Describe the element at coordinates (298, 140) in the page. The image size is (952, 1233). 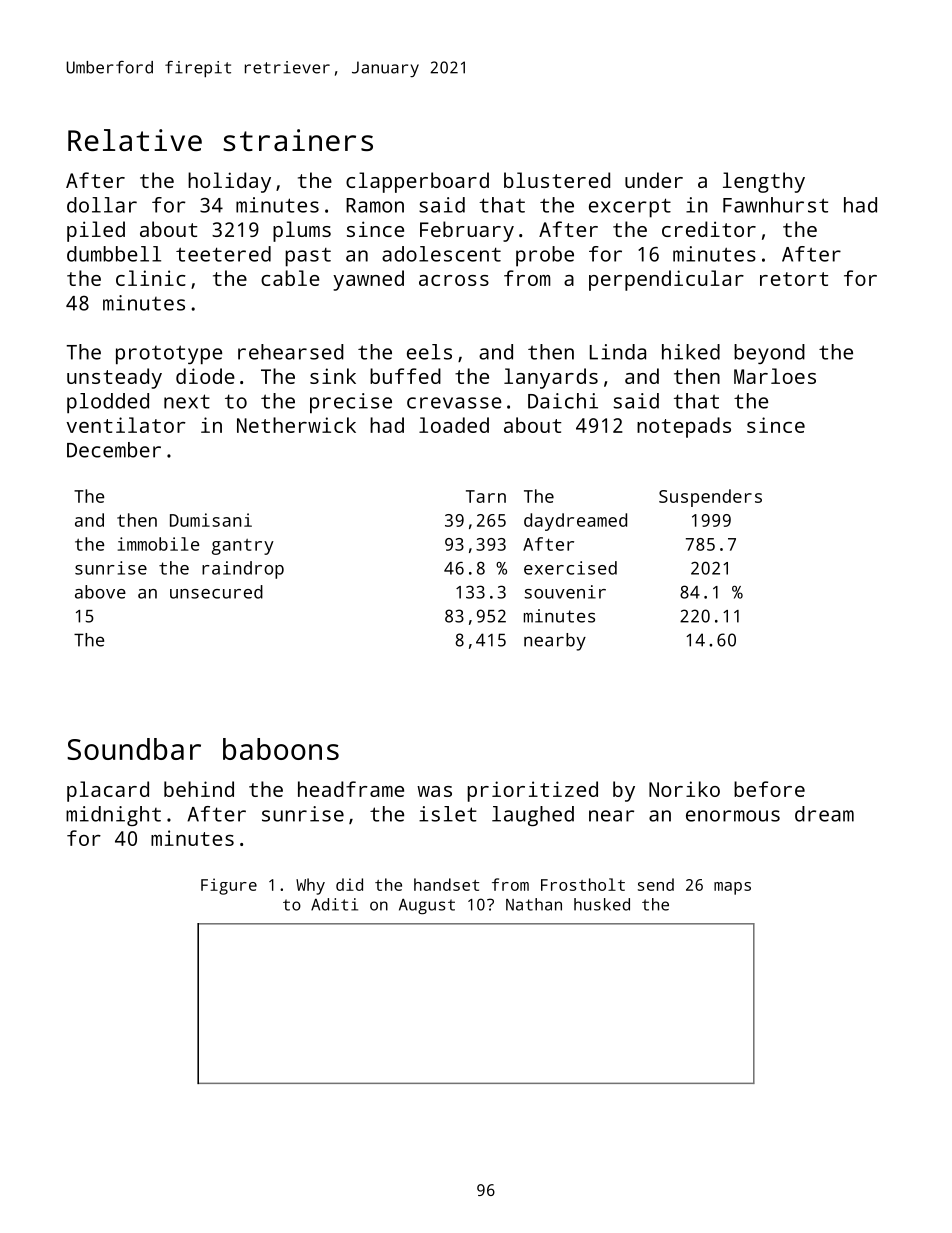
I see `strainers` at that location.
